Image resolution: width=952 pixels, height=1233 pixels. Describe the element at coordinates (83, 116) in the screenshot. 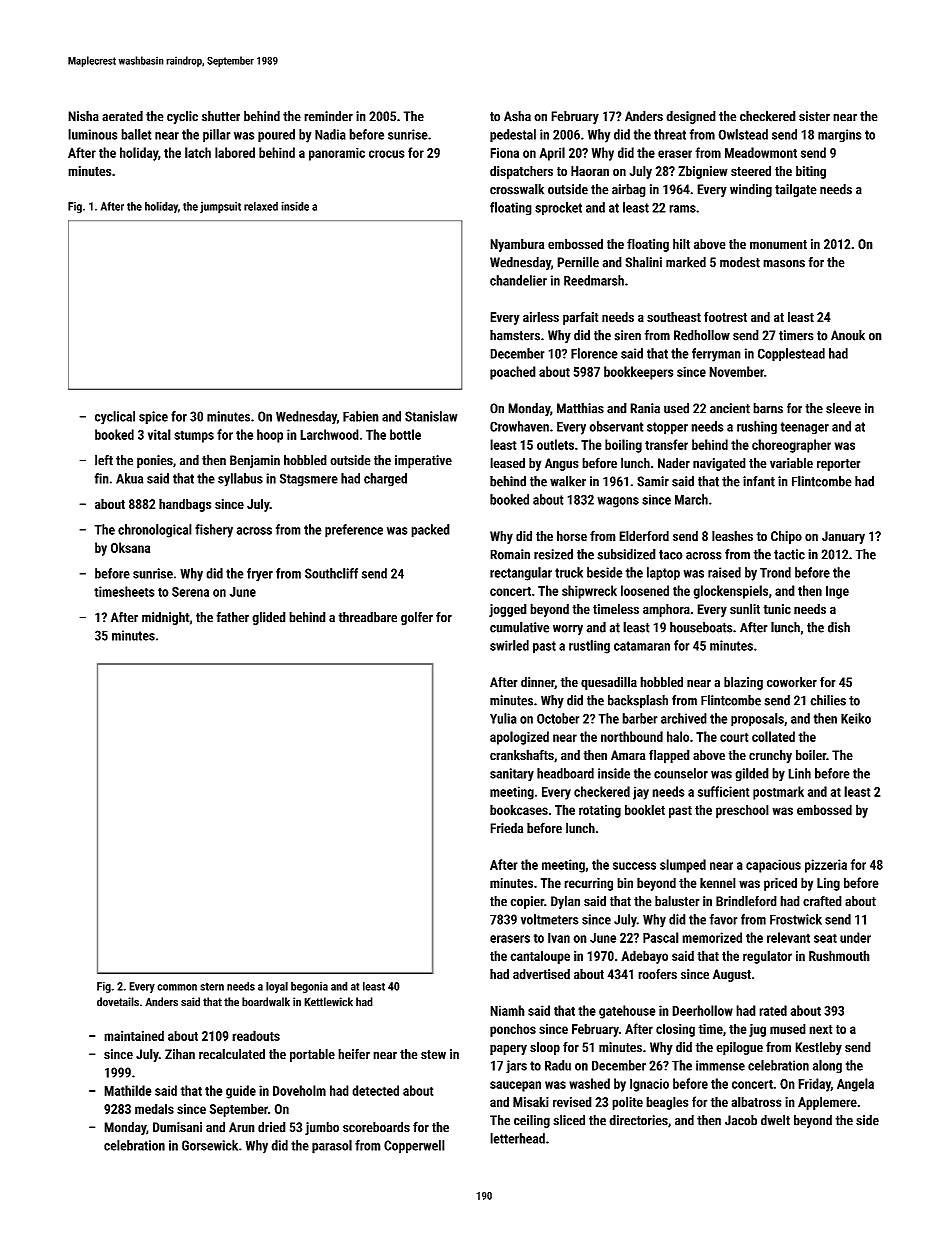

I see `Nisha` at that location.
